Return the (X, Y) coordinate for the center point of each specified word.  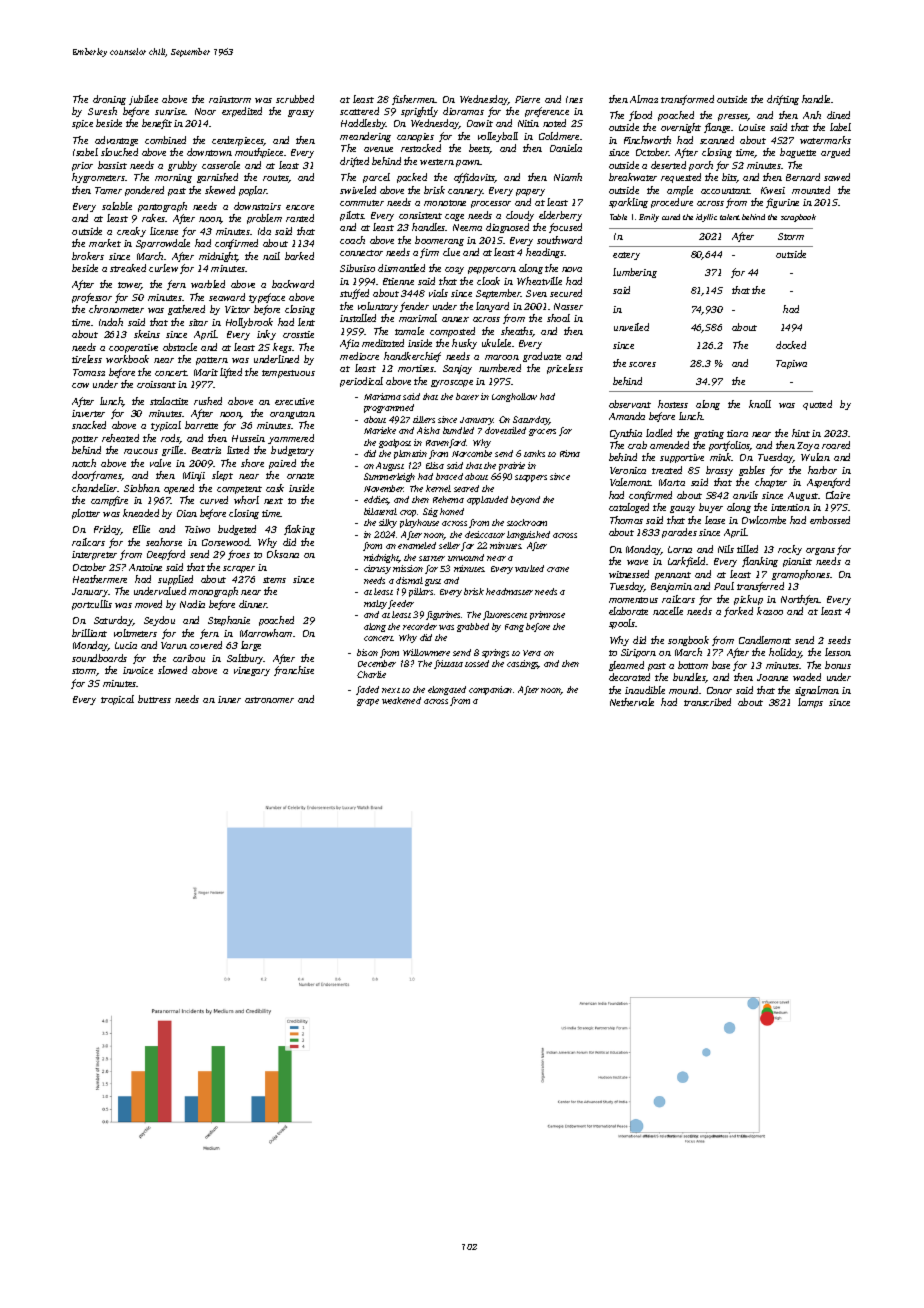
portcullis (92, 605)
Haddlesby (363, 124)
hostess (673, 404)
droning (109, 100)
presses (733, 117)
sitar (198, 322)
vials (438, 293)
